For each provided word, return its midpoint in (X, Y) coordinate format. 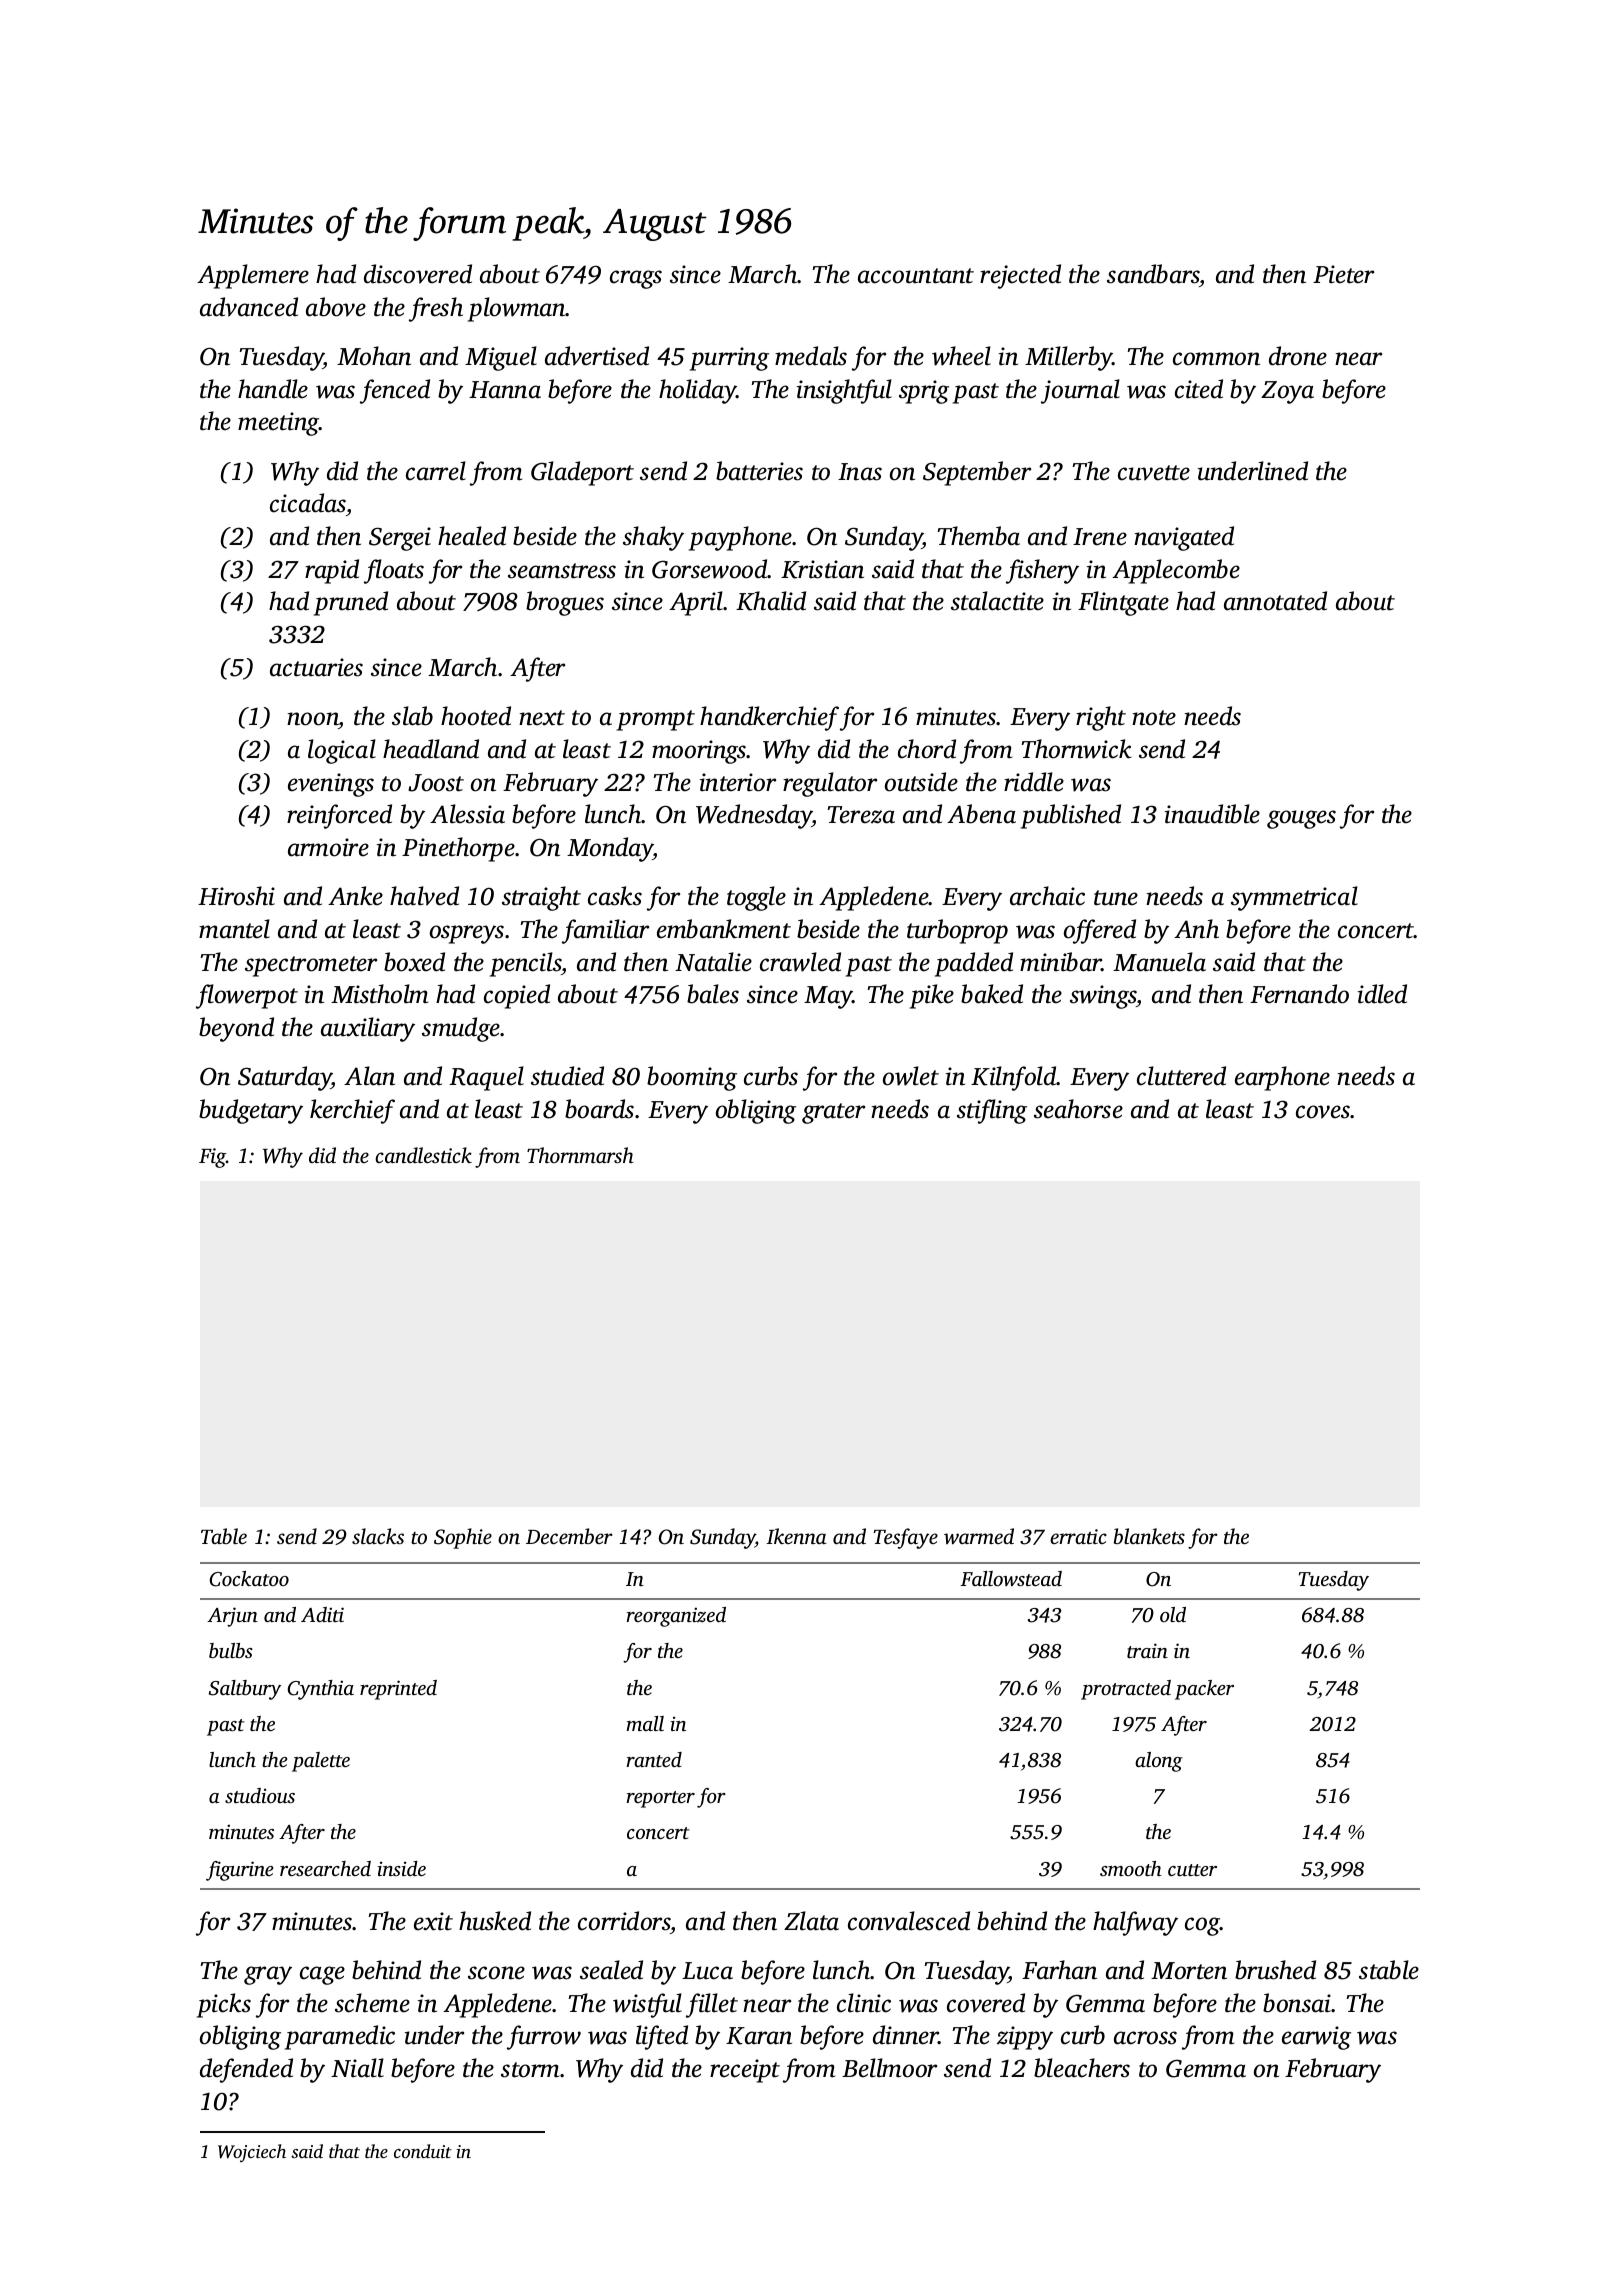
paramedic (340, 2037)
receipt (745, 2071)
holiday (698, 391)
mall (645, 1723)
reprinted (398, 1690)
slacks (378, 1536)
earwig (1316, 2038)
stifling (992, 1111)
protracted (1126, 1690)
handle (273, 389)
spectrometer (311, 966)
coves (1323, 1112)
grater (833, 1113)
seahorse (1078, 1109)
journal (1080, 391)
